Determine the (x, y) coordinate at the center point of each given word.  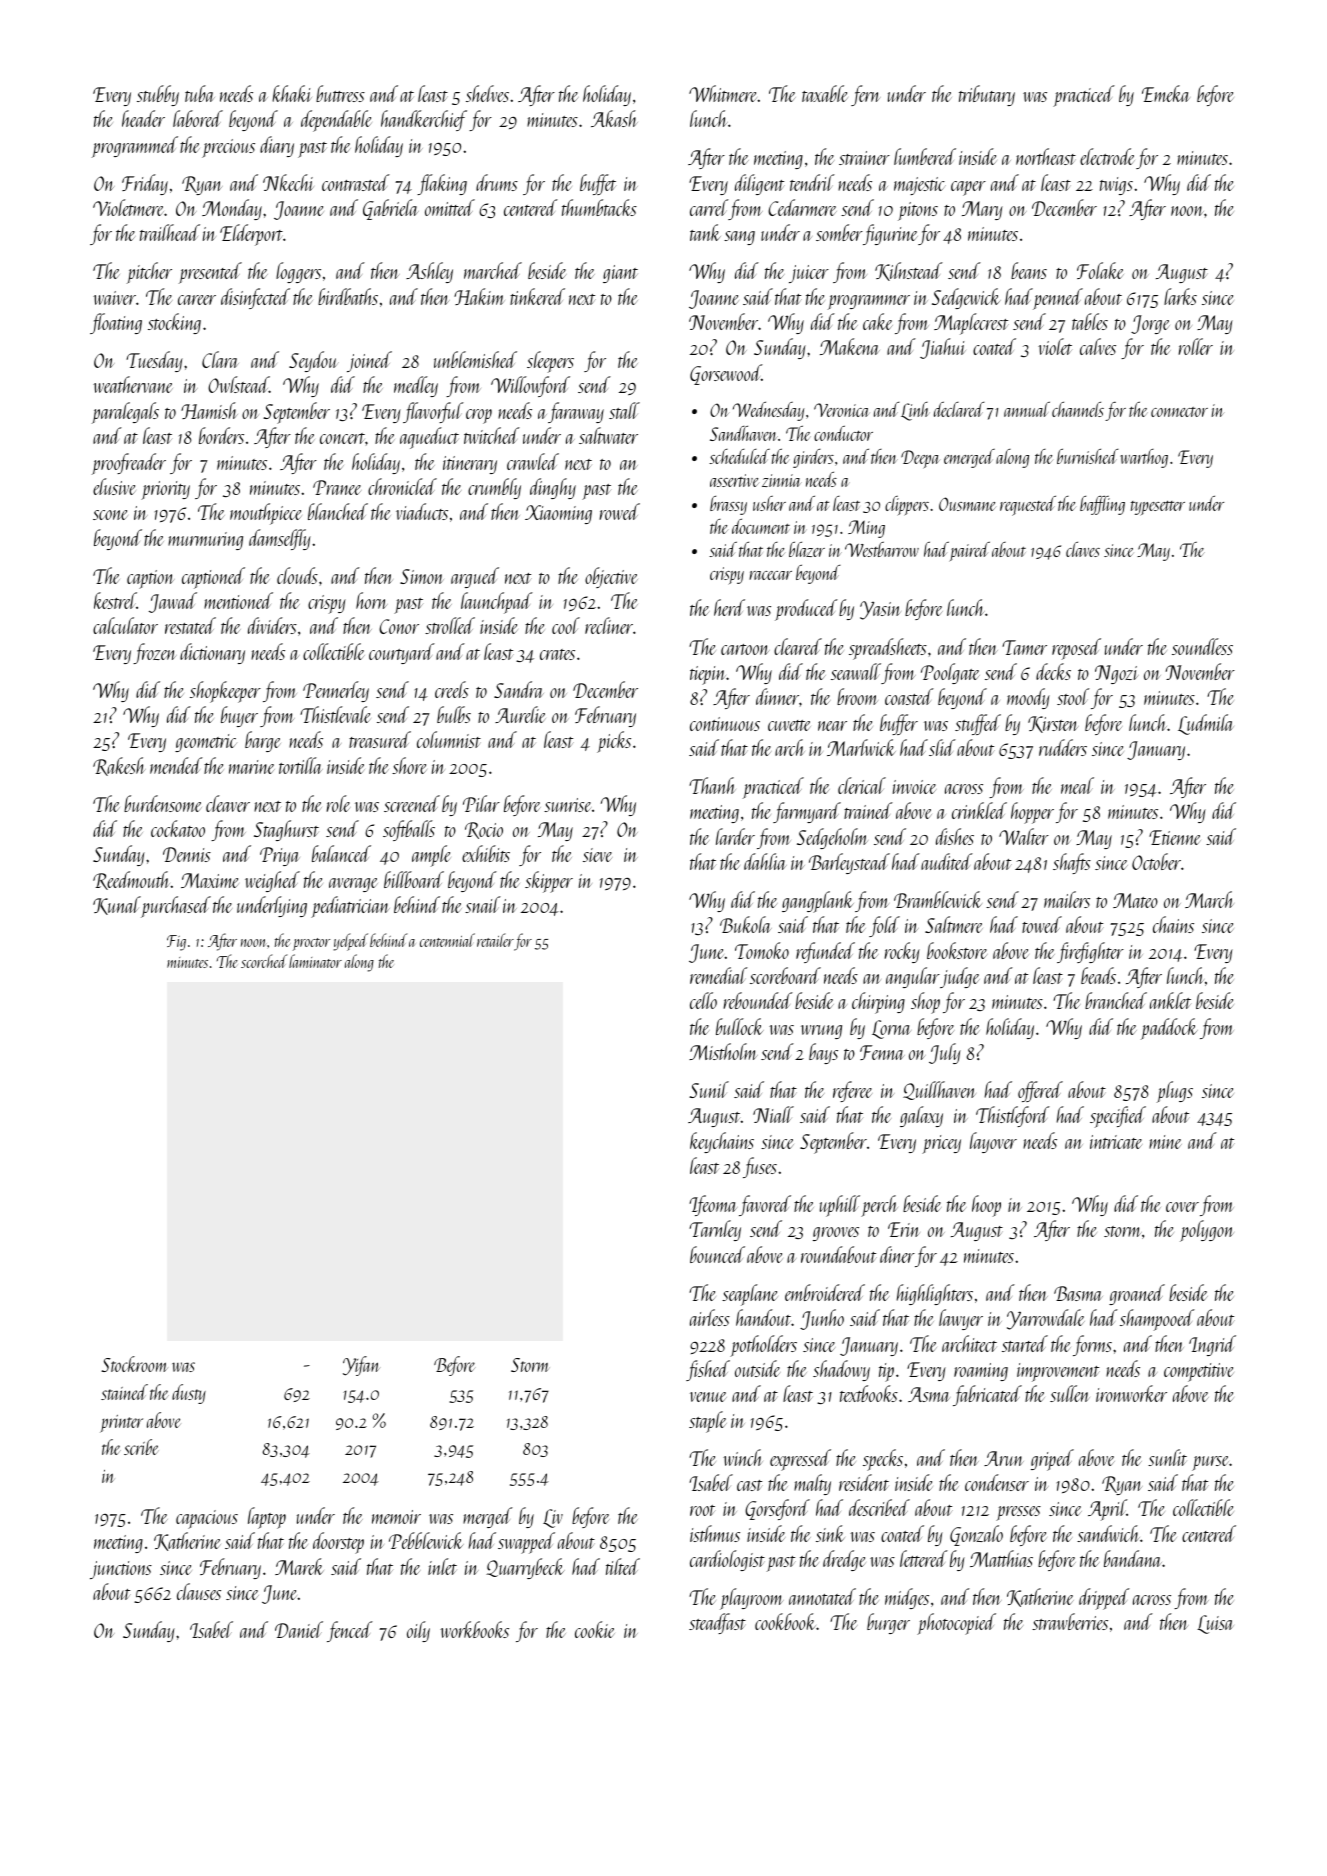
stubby (158, 95)
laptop (267, 1518)
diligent (760, 184)
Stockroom (134, 1364)
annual (1027, 409)
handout (763, 1317)
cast (750, 1485)
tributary (987, 95)
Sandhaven (744, 433)
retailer (495, 940)
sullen (1070, 1393)
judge (960, 977)
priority (165, 490)
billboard (414, 879)
